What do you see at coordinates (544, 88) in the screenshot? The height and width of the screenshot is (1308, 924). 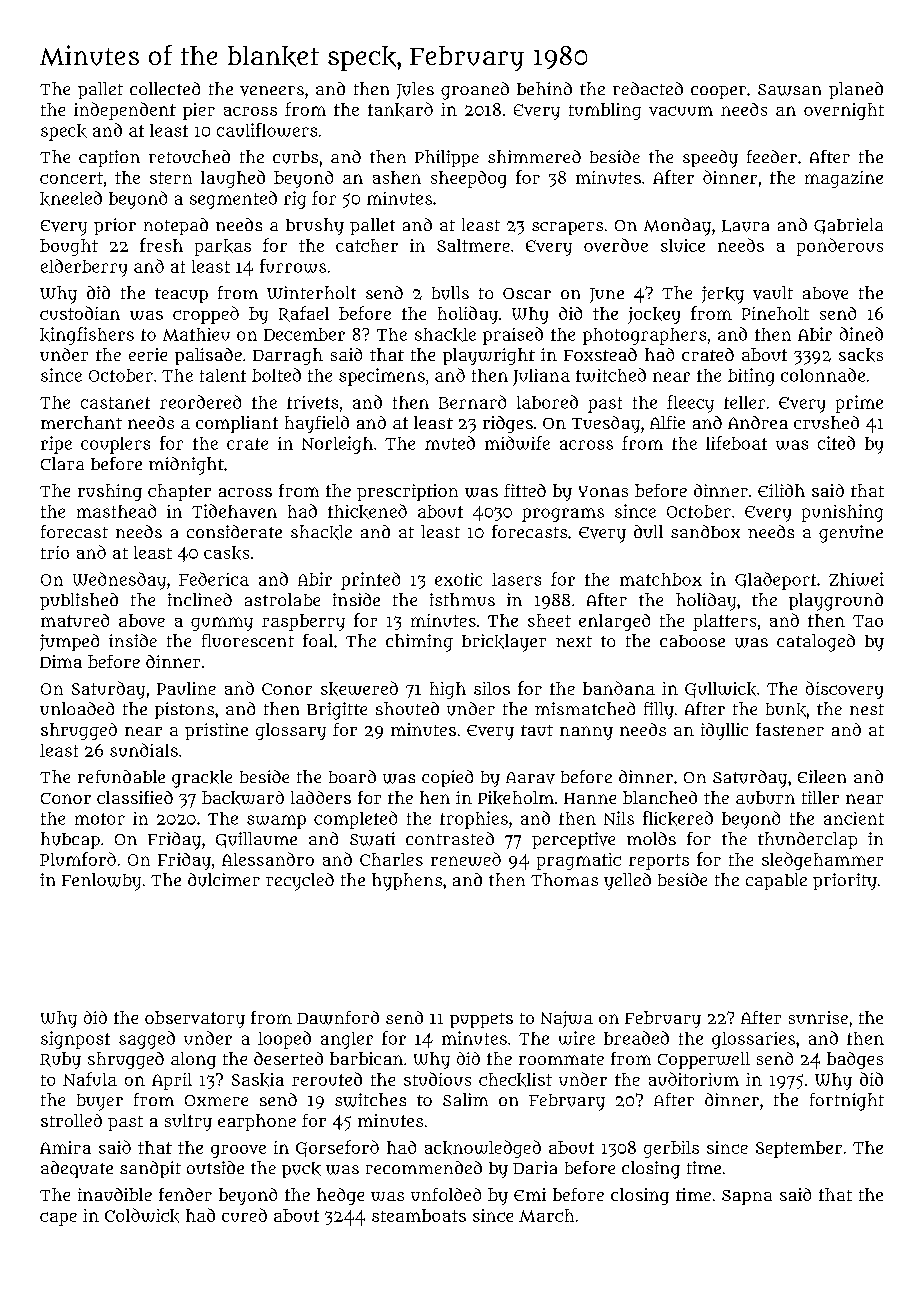 I see `behind` at bounding box center [544, 88].
